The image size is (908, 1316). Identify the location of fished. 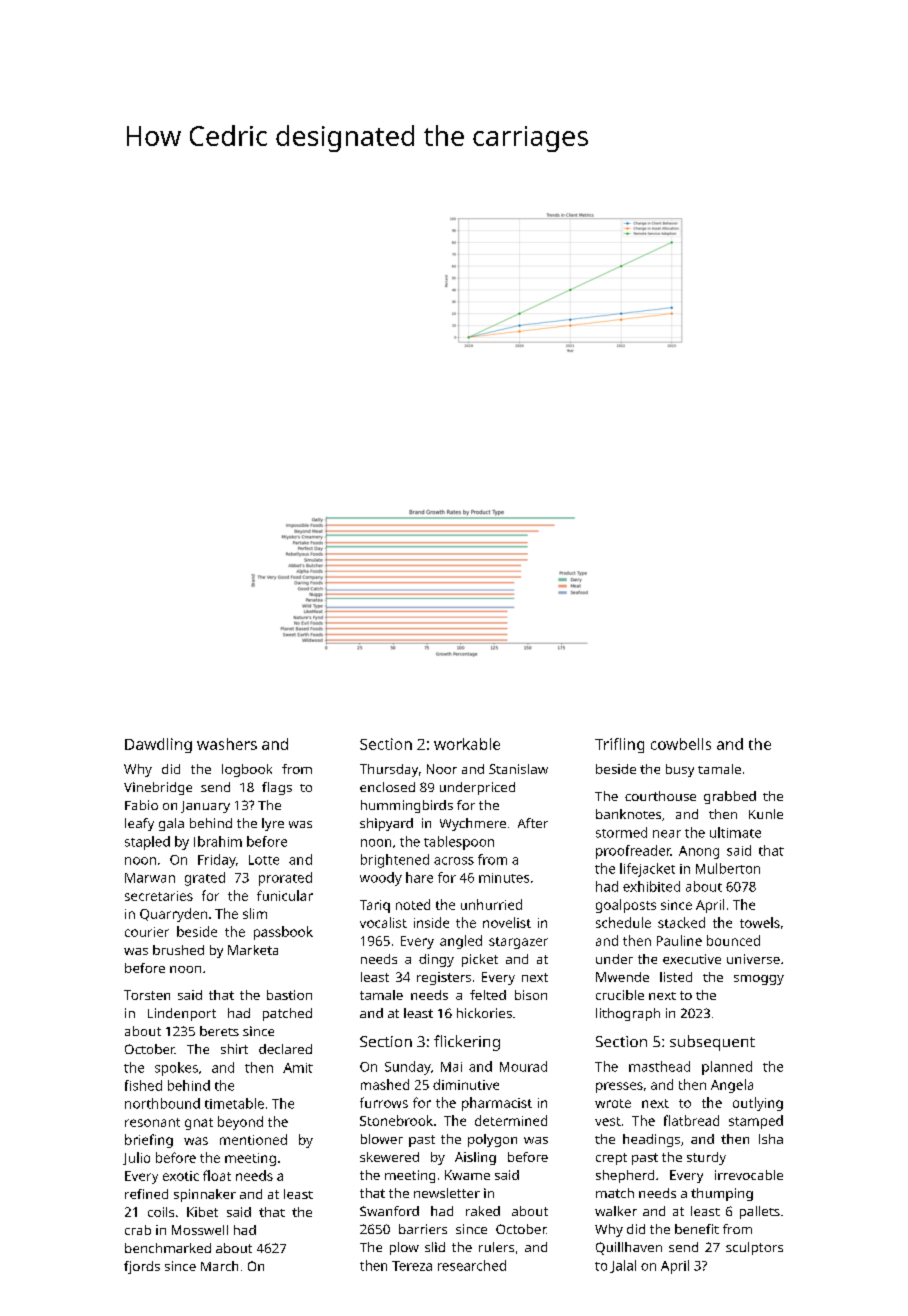
(143, 1085).
